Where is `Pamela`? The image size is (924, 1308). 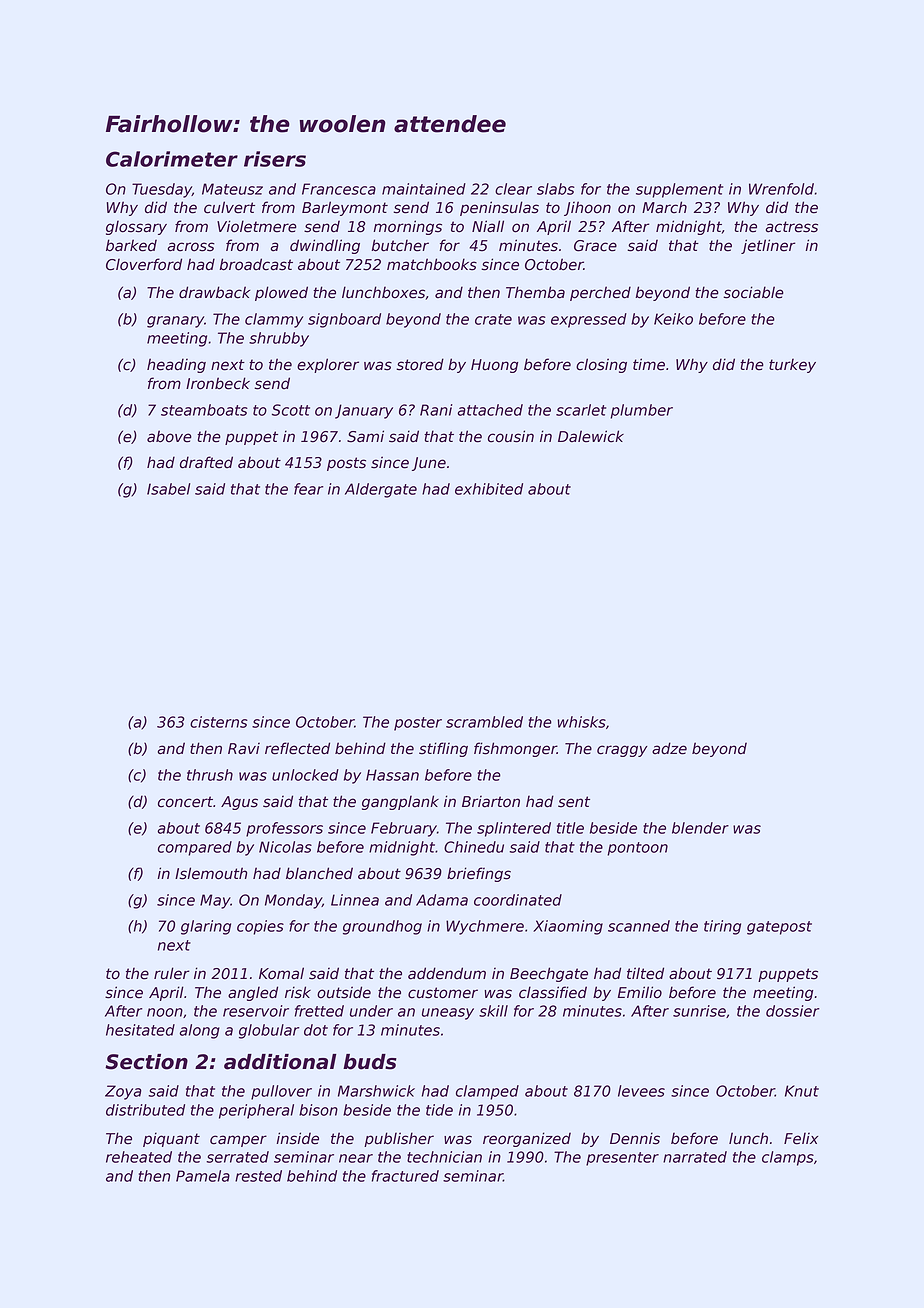 Pamela is located at coordinates (203, 1176).
